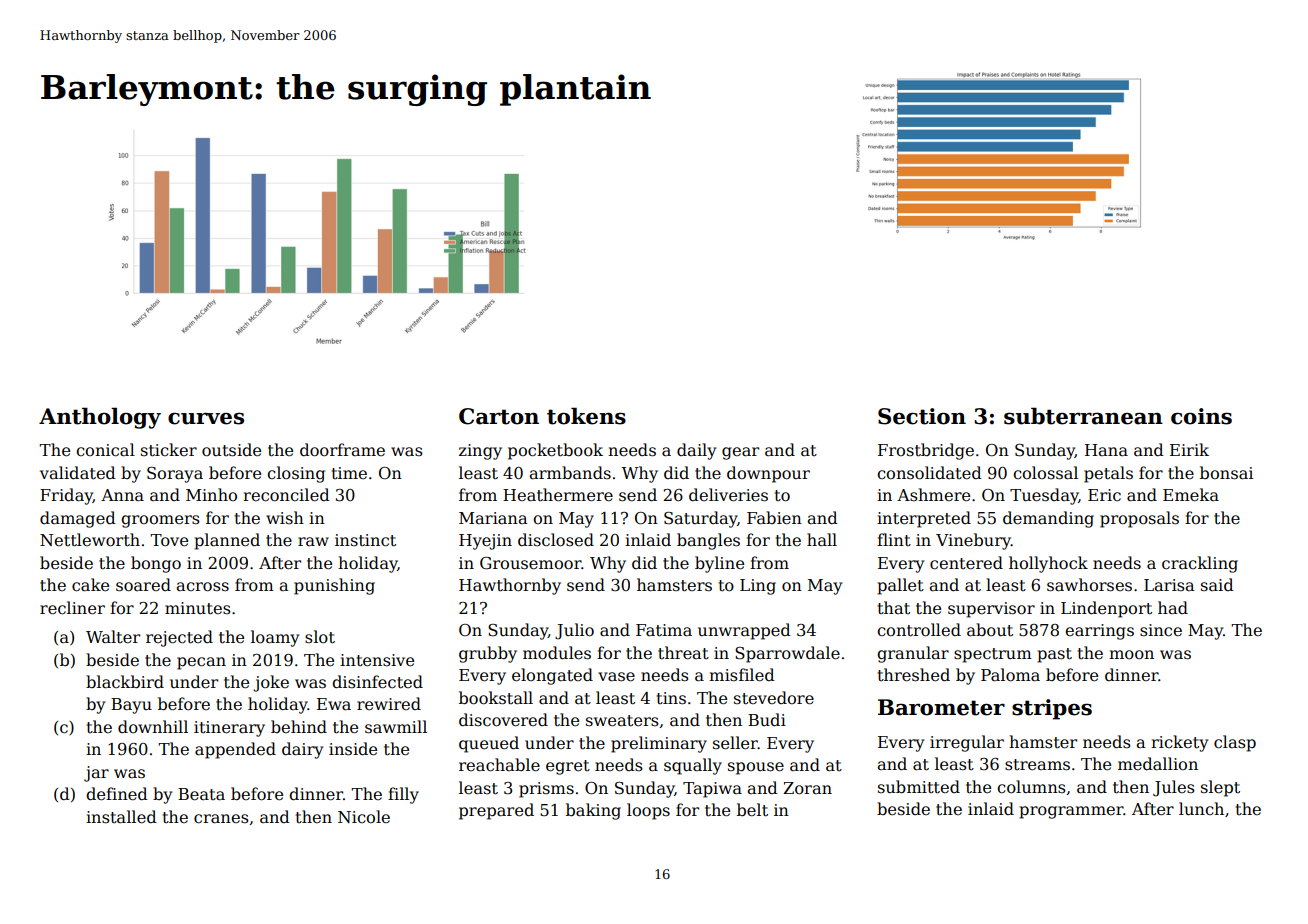 The width and height of the image is (1308, 924). What do you see at coordinates (1189, 449) in the image?
I see `Eirik` at bounding box center [1189, 449].
